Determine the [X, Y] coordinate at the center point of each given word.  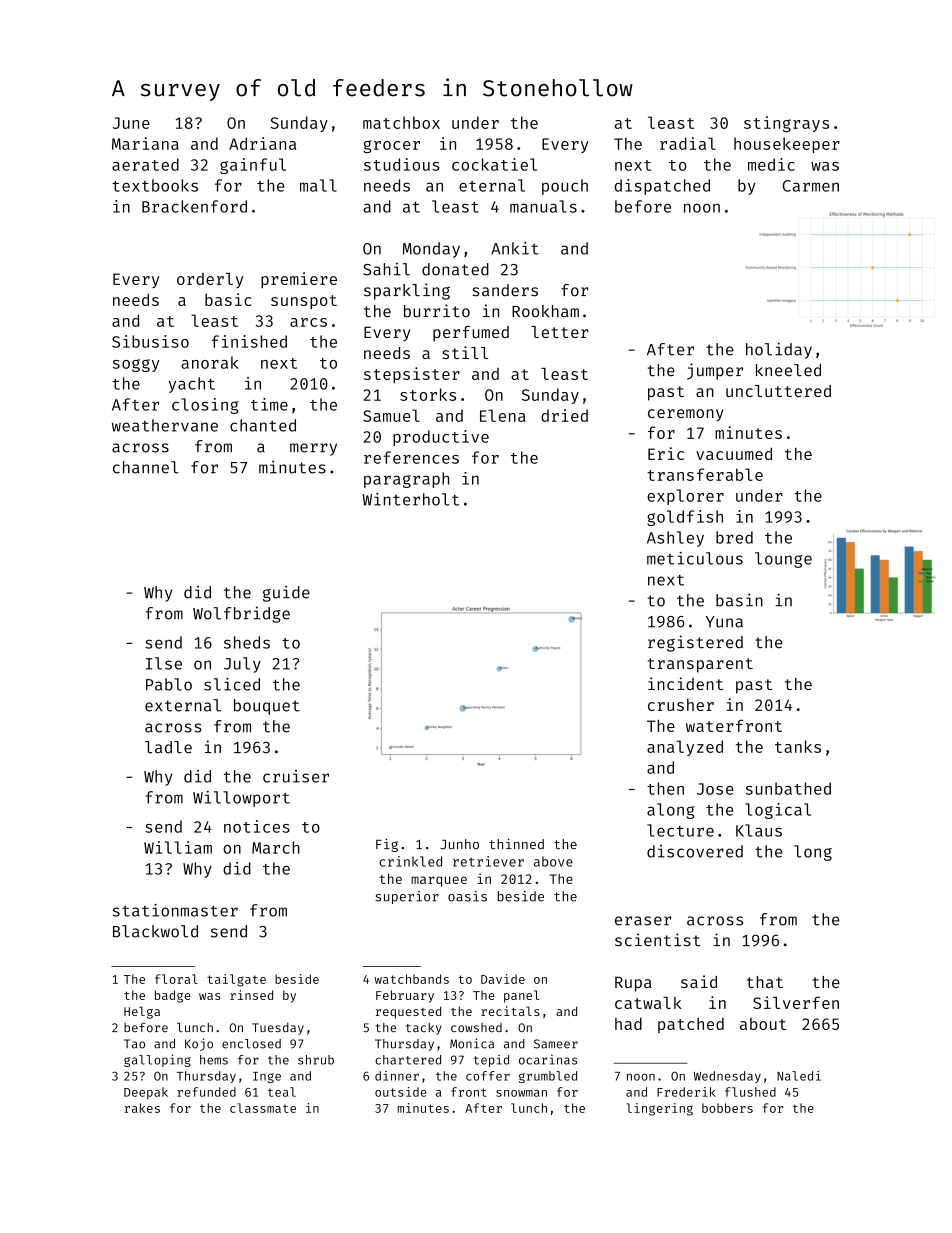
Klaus [759, 830]
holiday [779, 350]
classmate [263, 1108]
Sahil [386, 269]
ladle [168, 747]
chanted [263, 425]
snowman [521, 1093]
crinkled [411, 861]
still [465, 352]
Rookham [545, 311]
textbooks [155, 185]
